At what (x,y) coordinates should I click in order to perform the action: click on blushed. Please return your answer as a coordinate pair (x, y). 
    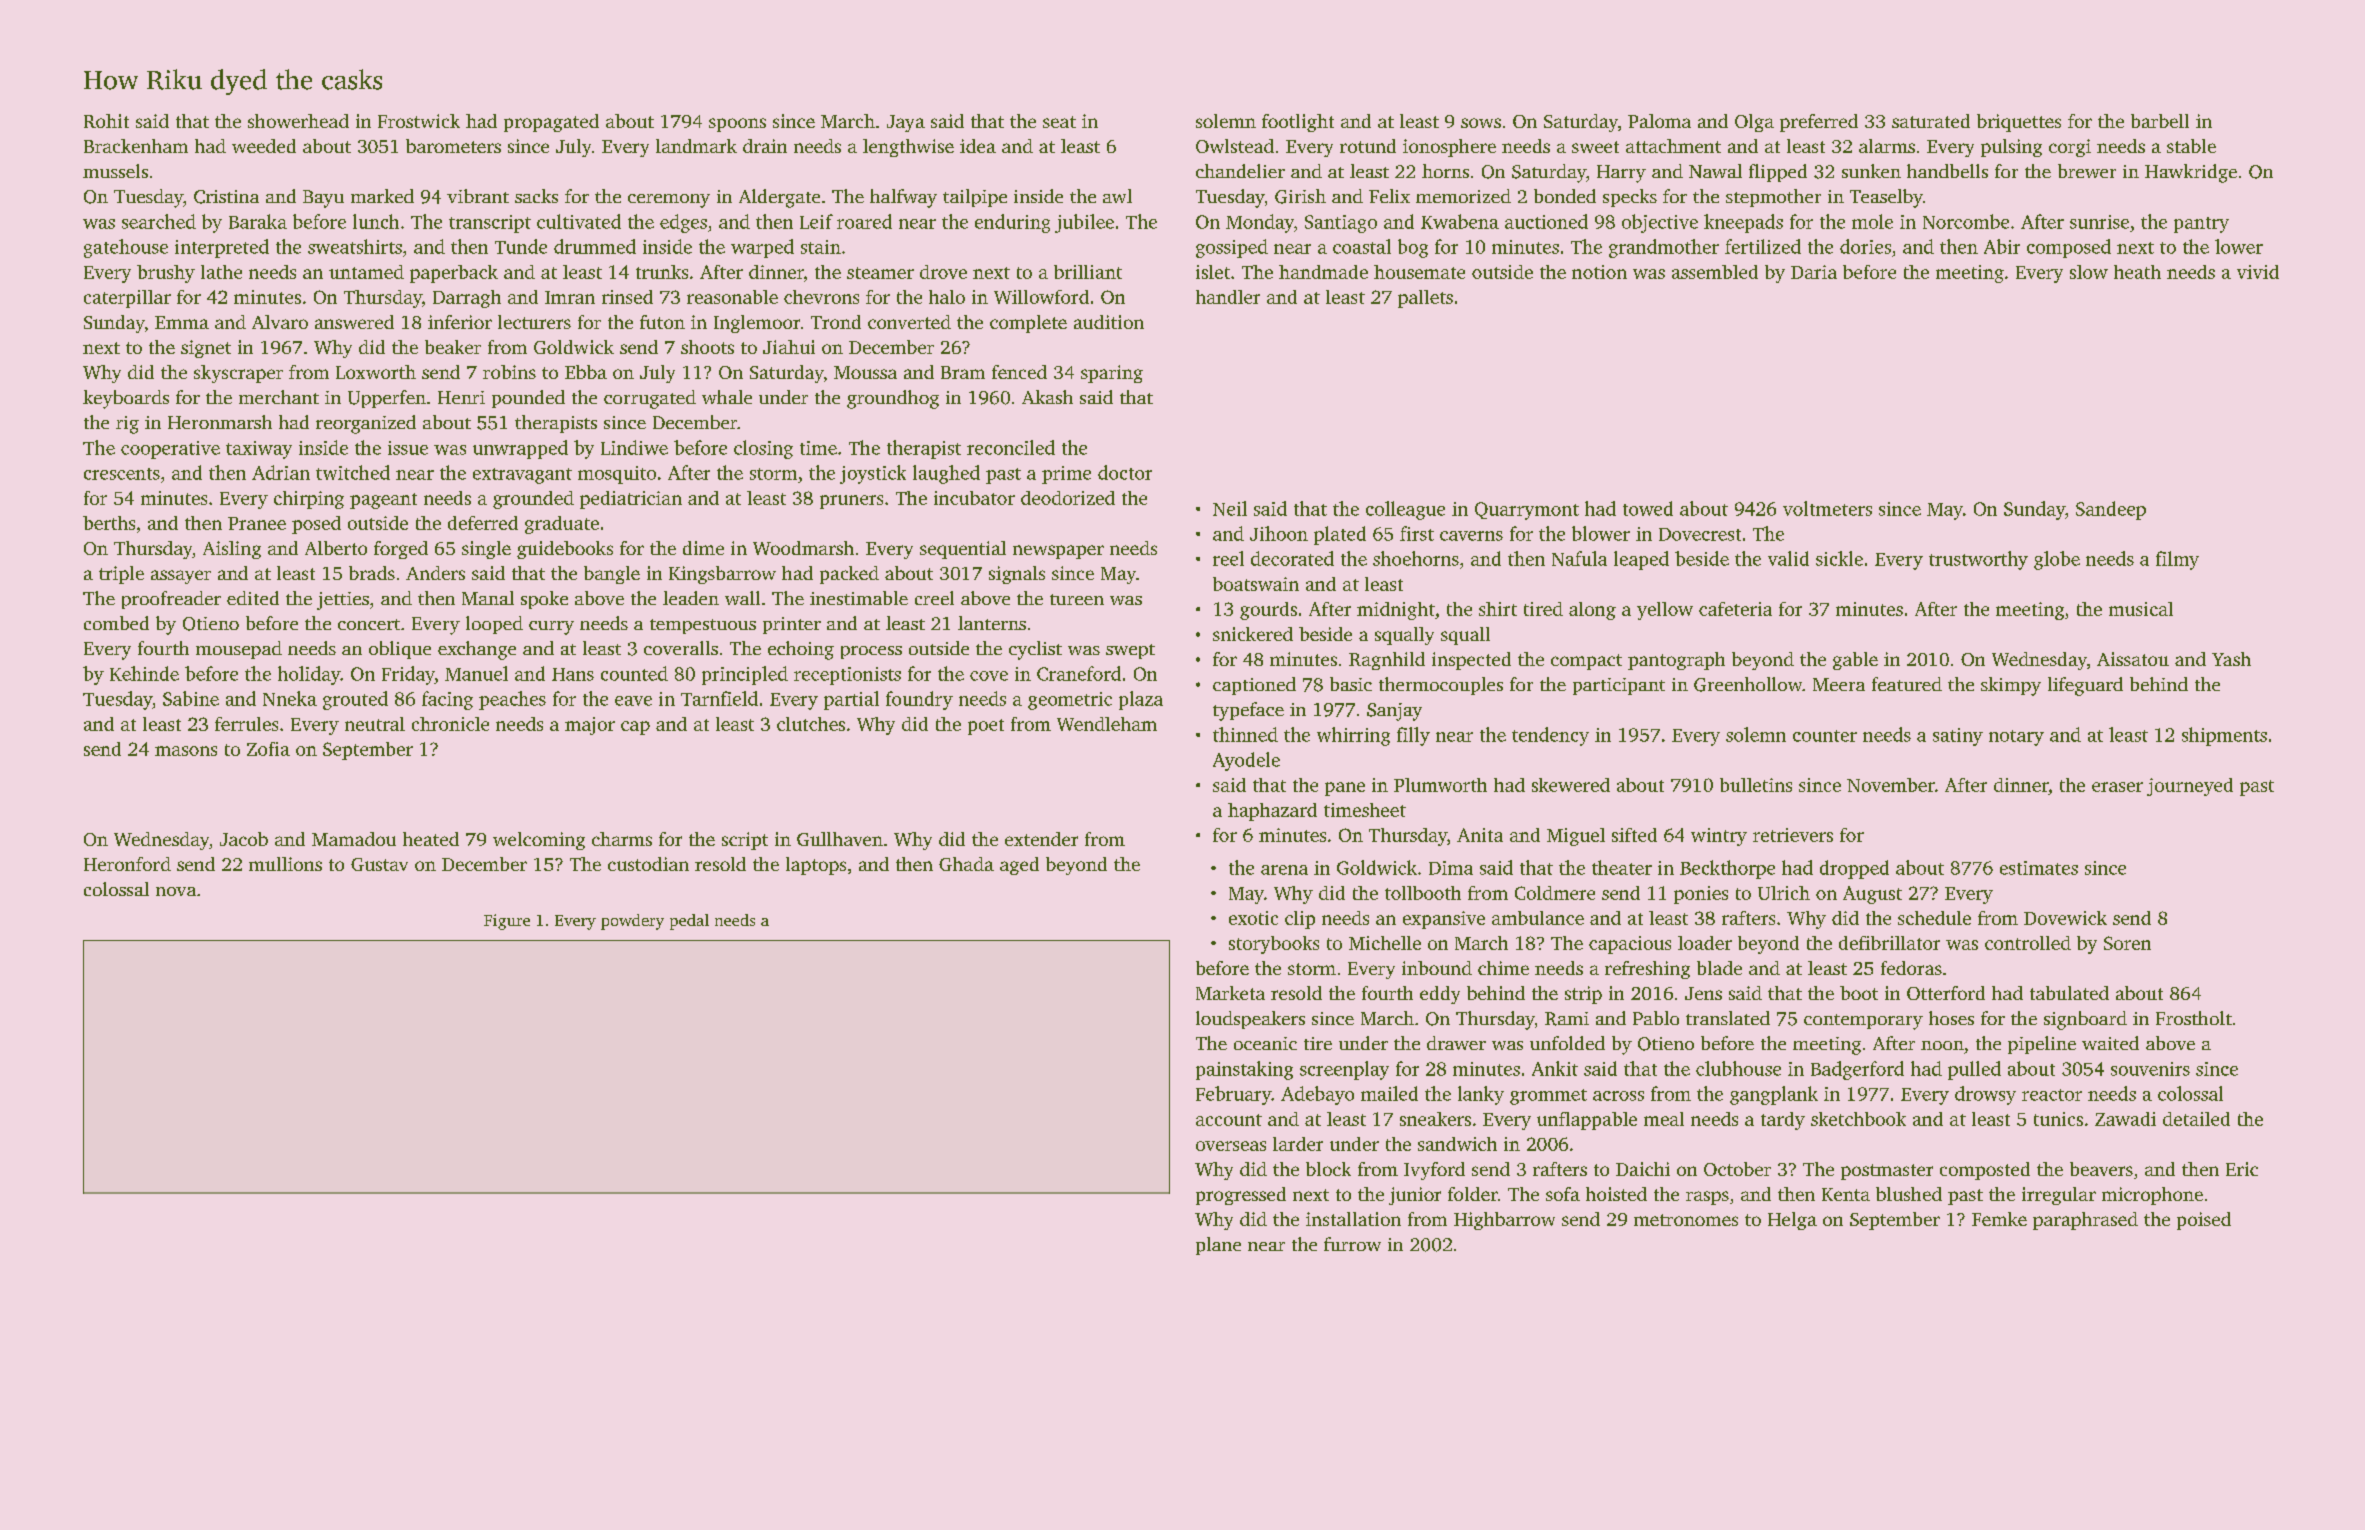
    Looking at the image, I should click on (1909, 1194).
